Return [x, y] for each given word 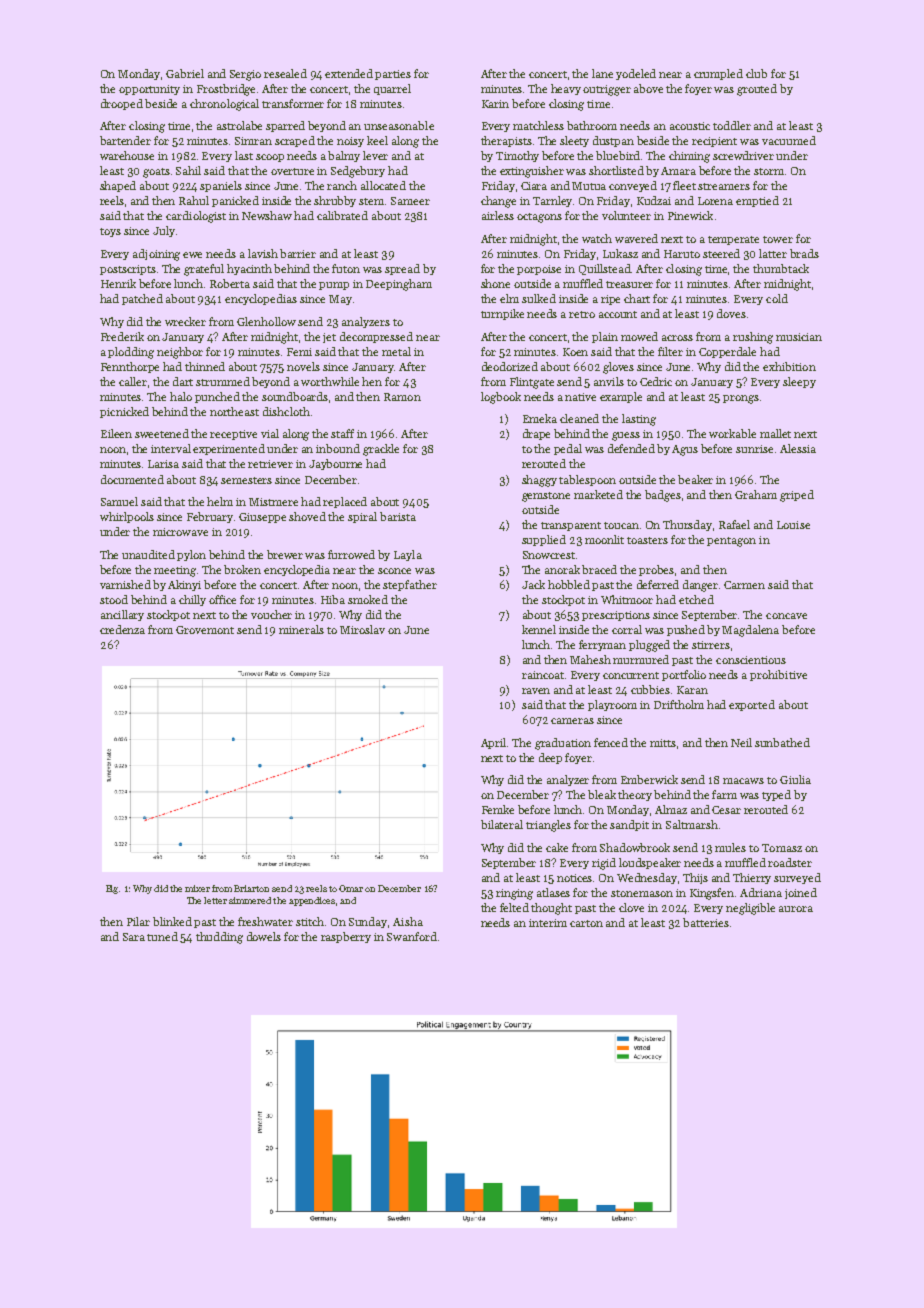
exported [752, 705]
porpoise [539, 270]
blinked [172, 921]
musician [799, 337]
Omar [351, 888]
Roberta [230, 283]
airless [498, 215]
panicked [235, 201]
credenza [122, 629]
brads [804, 253]
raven [536, 691]
